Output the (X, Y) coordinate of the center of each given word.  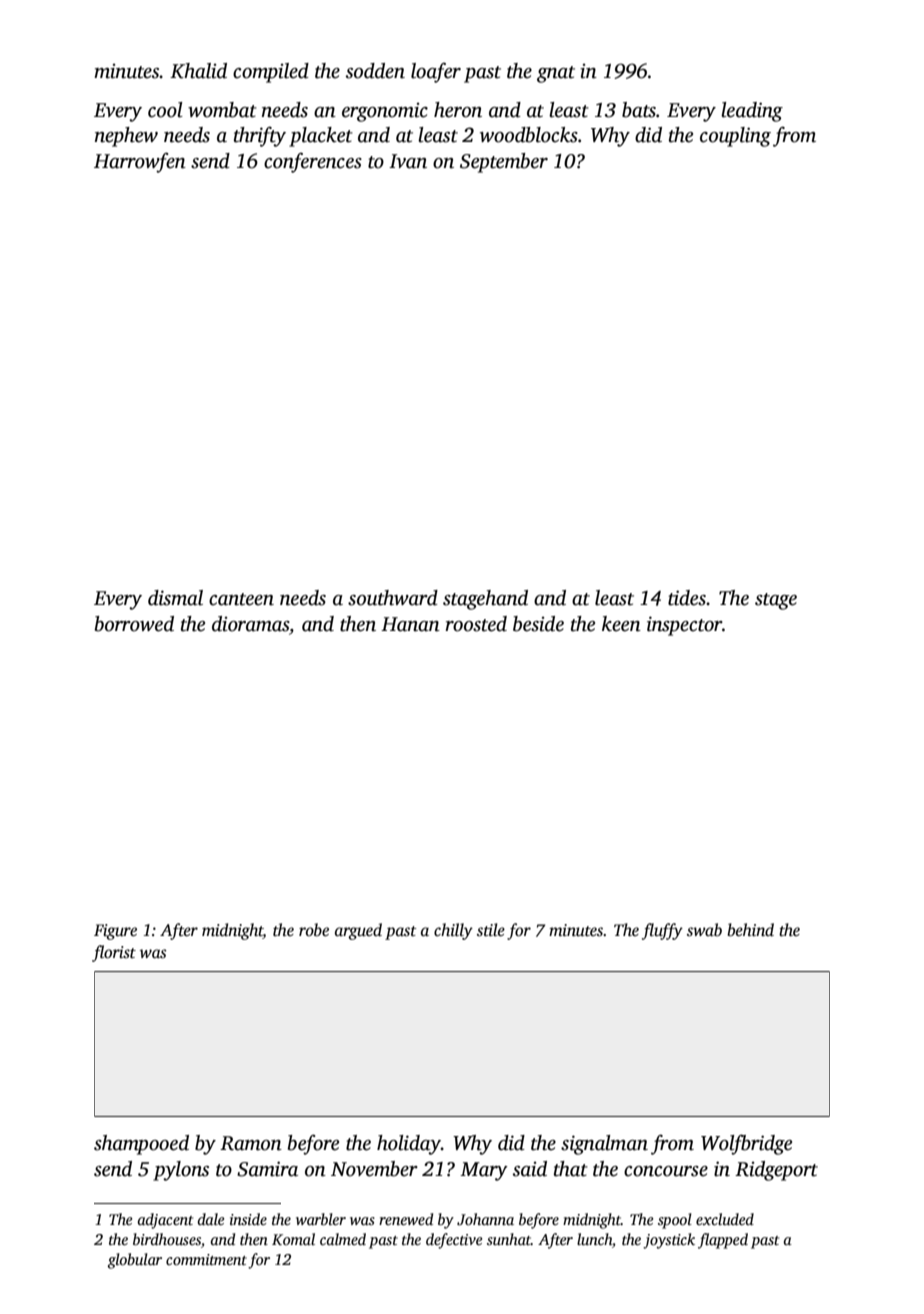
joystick (669, 1241)
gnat (556, 74)
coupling (735, 137)
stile (491, 930)
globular (135, 1261)
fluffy (662, 931)
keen (621, 624)
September (504, 163)
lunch (594, 1239)
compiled (271, 73)
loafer (436, 72)
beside (538, 624)
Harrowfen (140, 162)
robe (314, 930)
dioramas (250, 624)
